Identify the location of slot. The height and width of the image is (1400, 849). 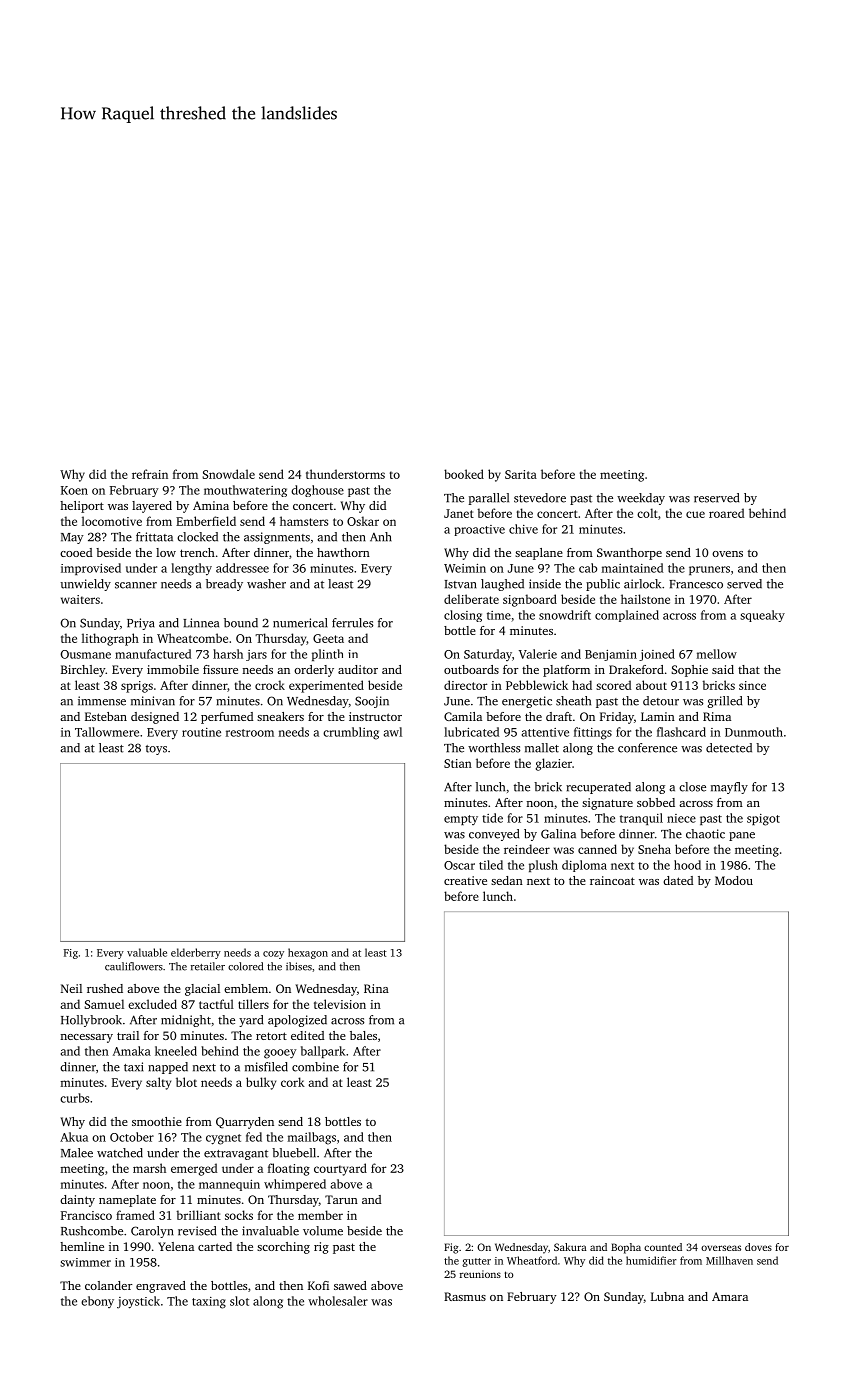
(239, 1301).
